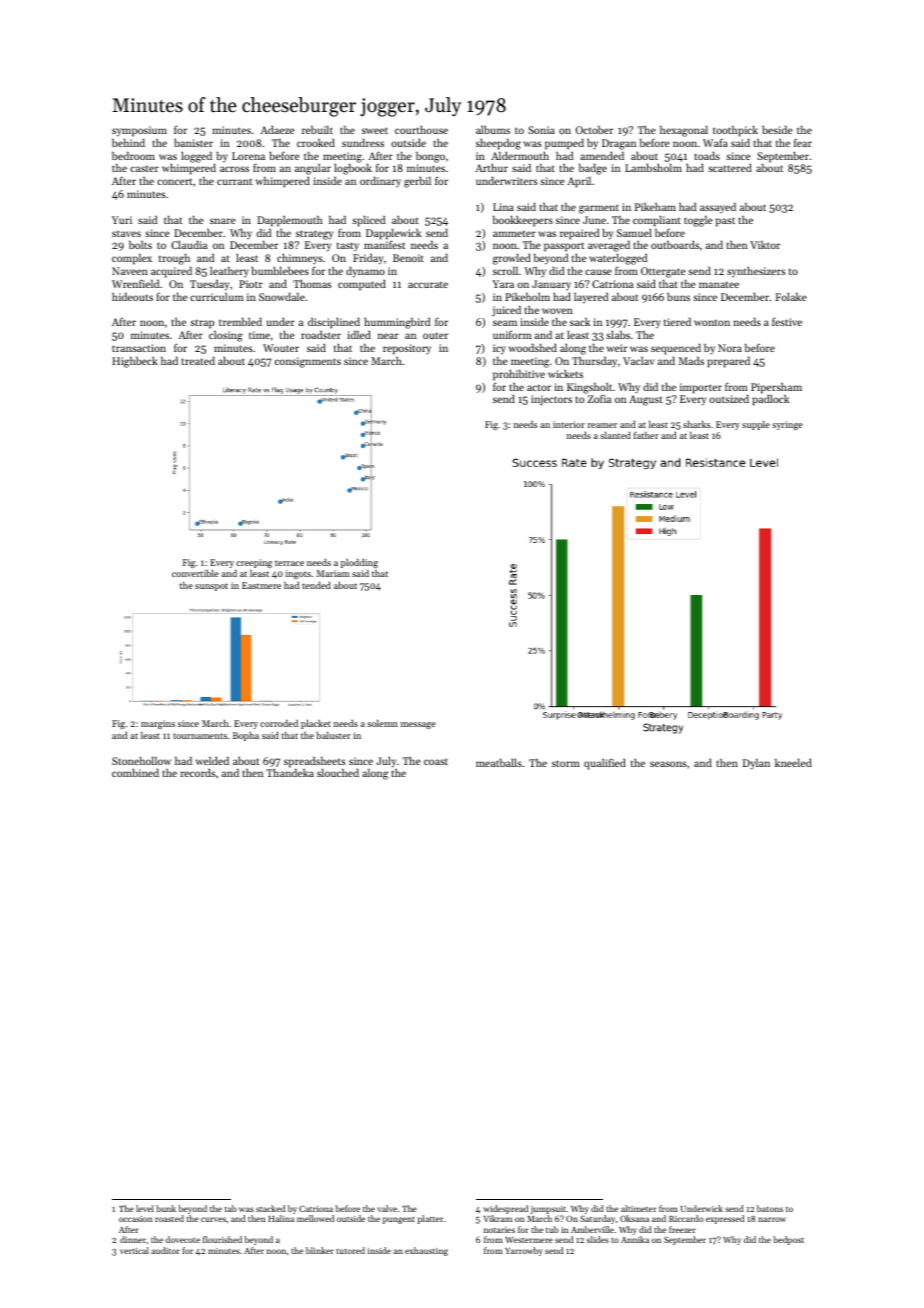 This screenshot has height=1308, width=924. I want to click on tasty, so click(348, 246).
